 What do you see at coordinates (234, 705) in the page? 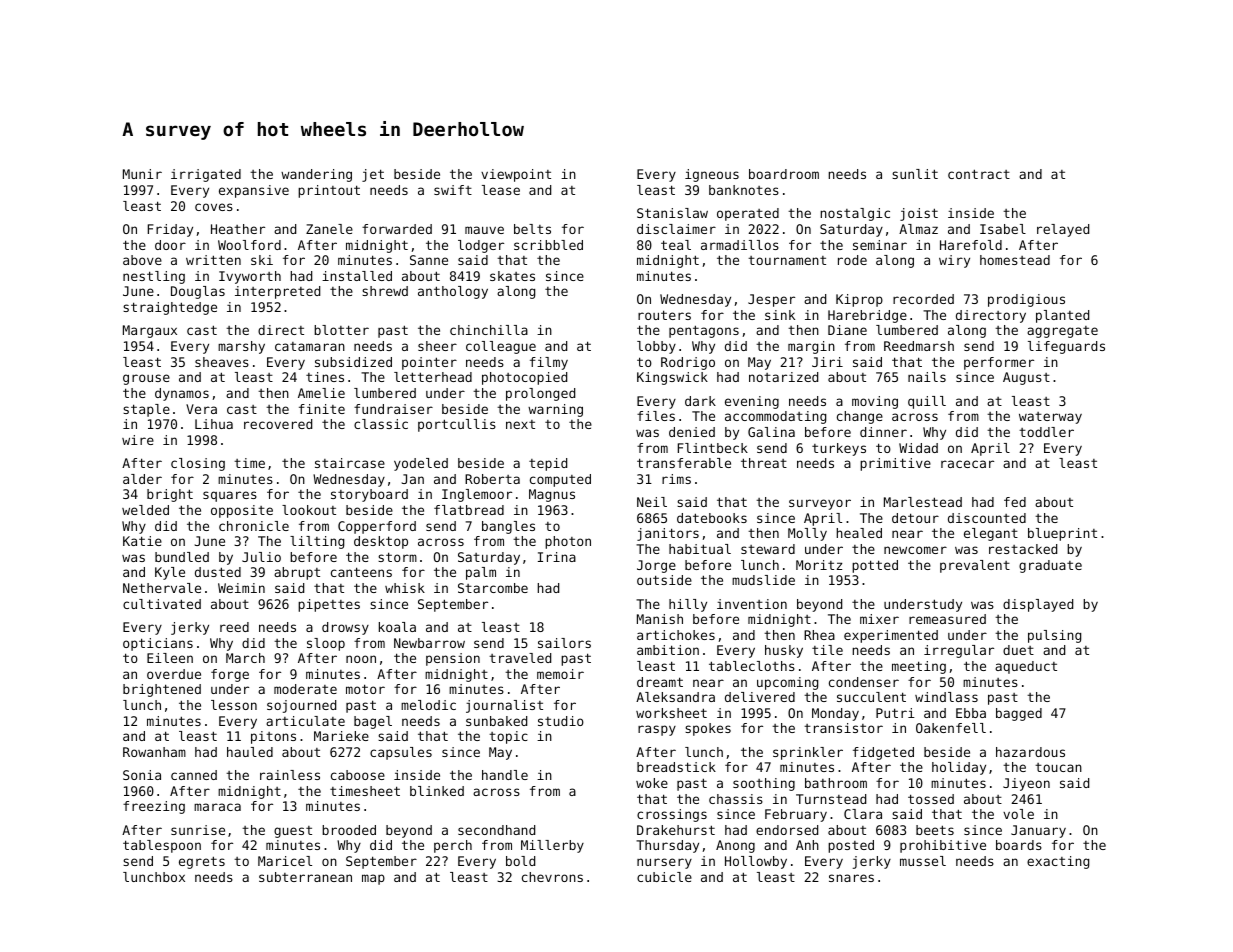
I see `lesson` at bounding box center [234, 705].
